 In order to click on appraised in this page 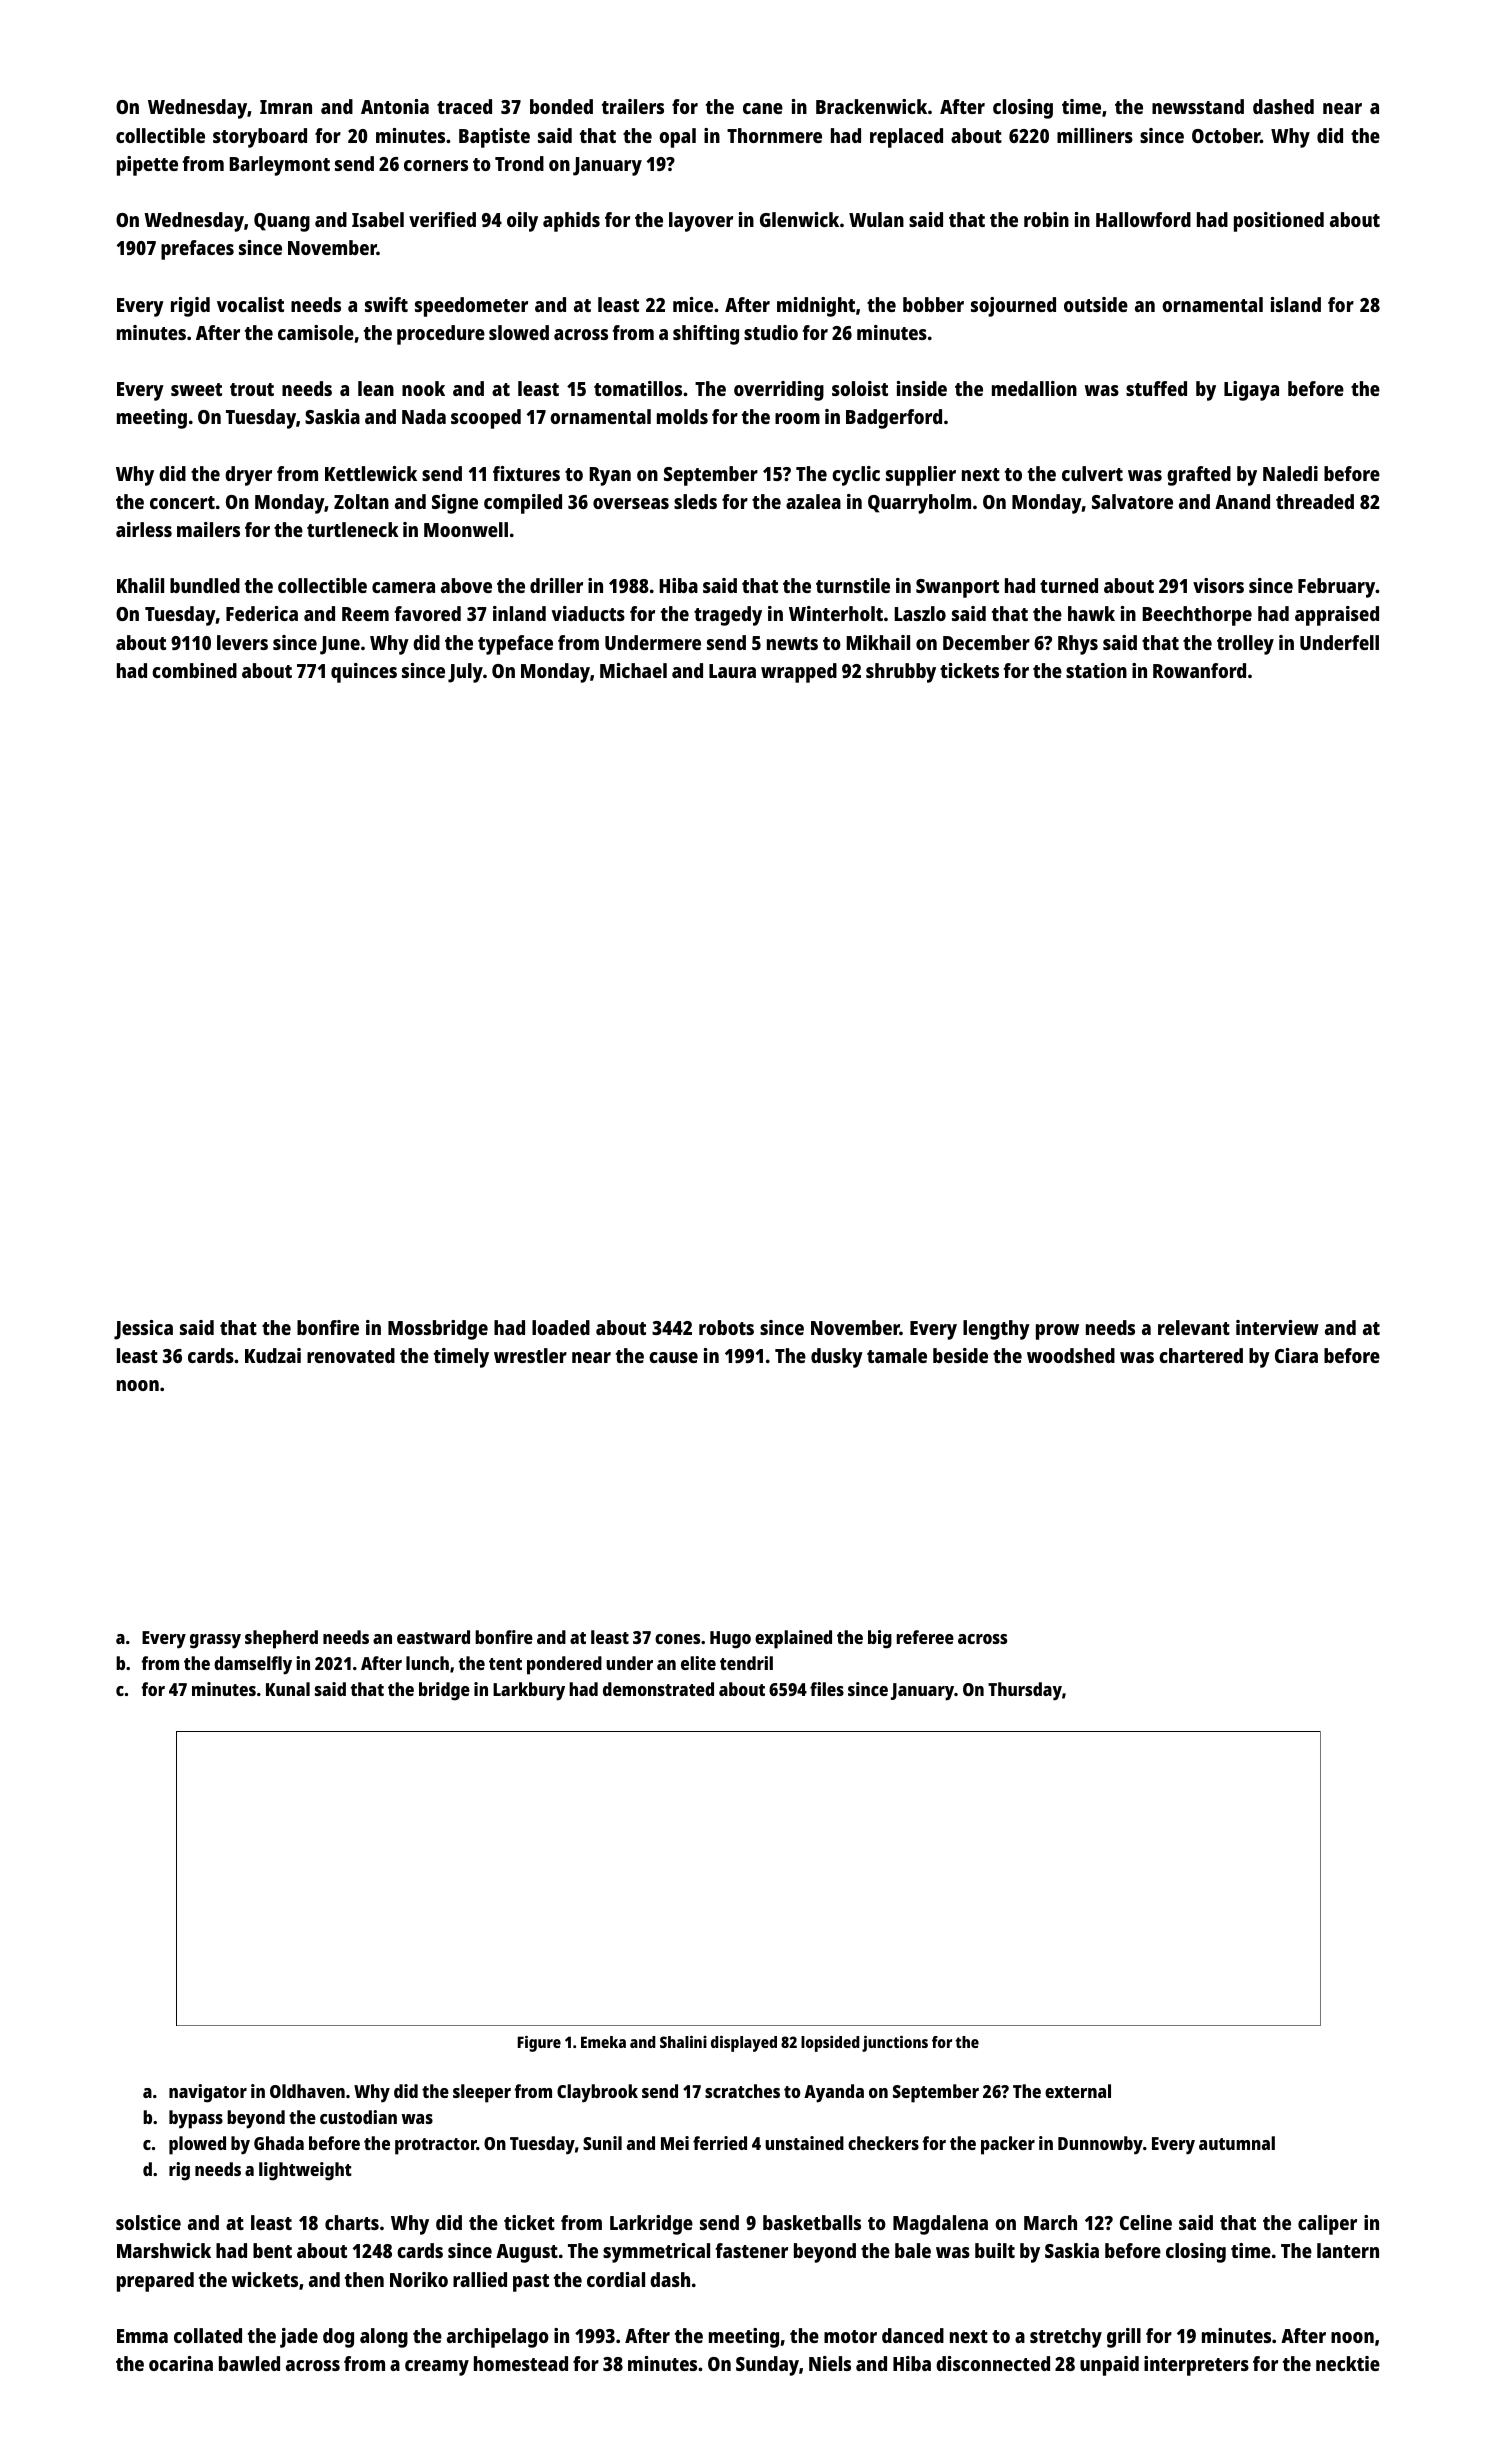, I will do `click(1337, 616)`.
